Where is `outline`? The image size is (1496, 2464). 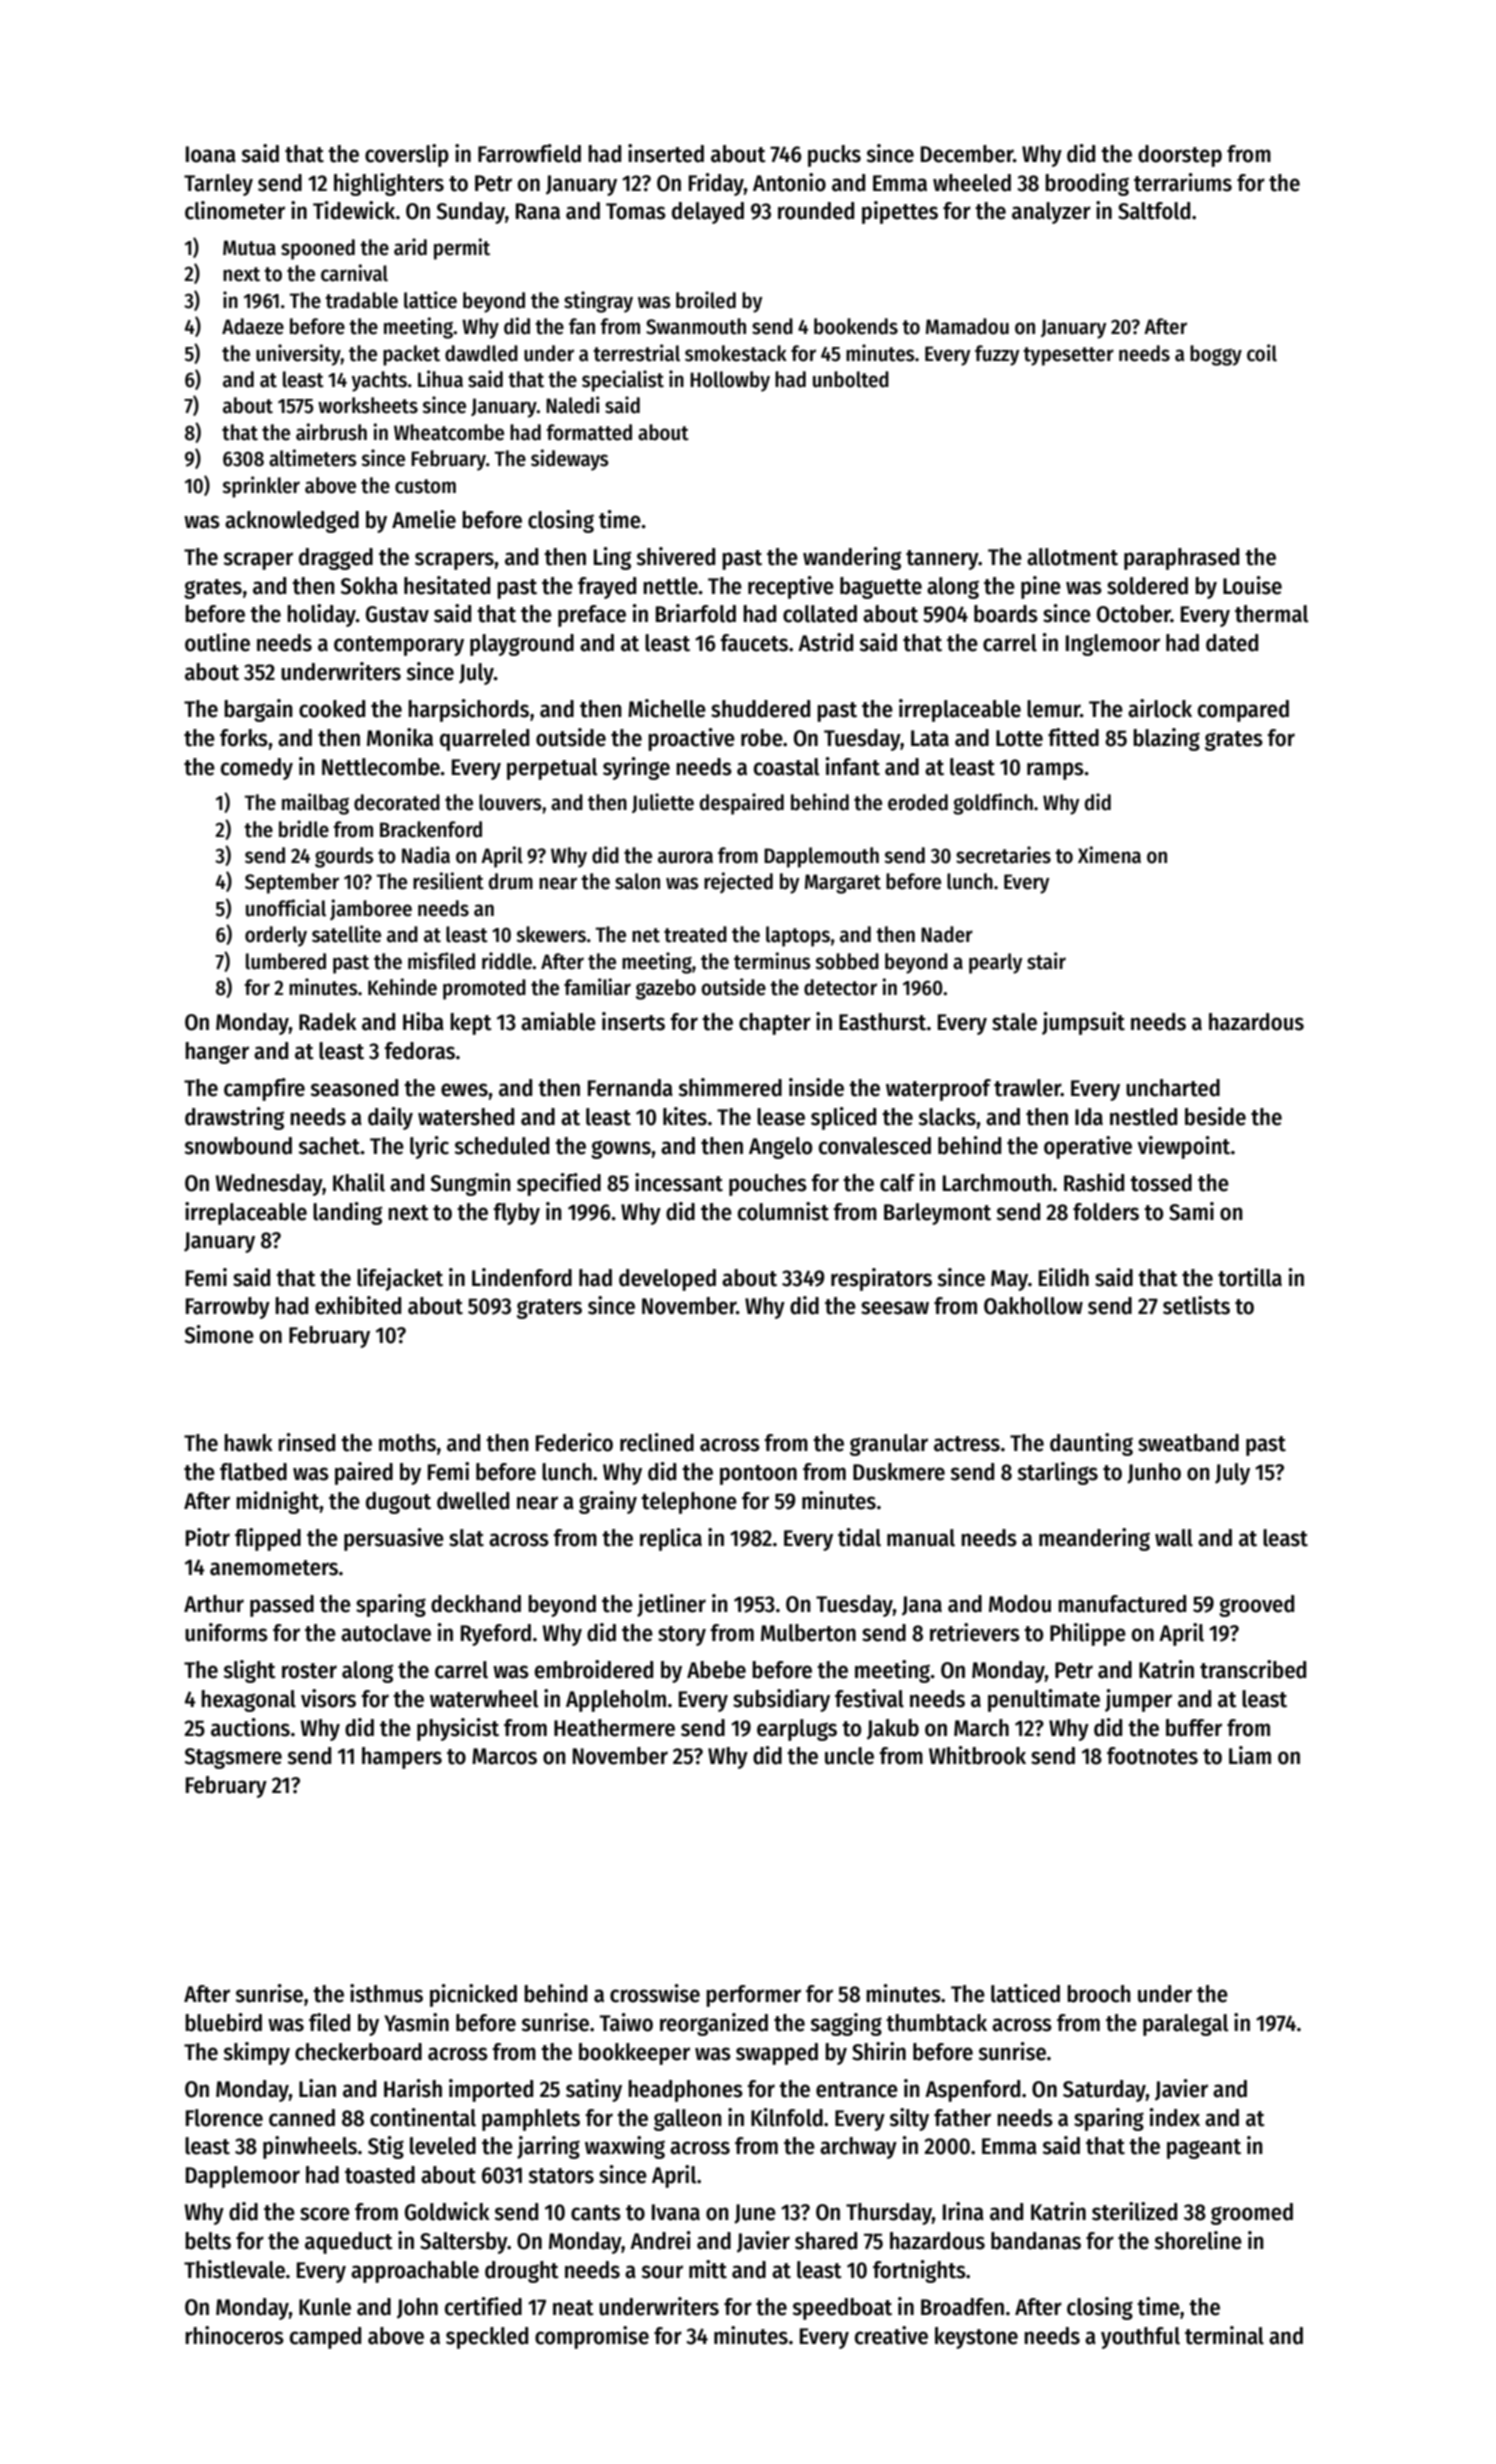
outline is located at coordinates (217, 642).
